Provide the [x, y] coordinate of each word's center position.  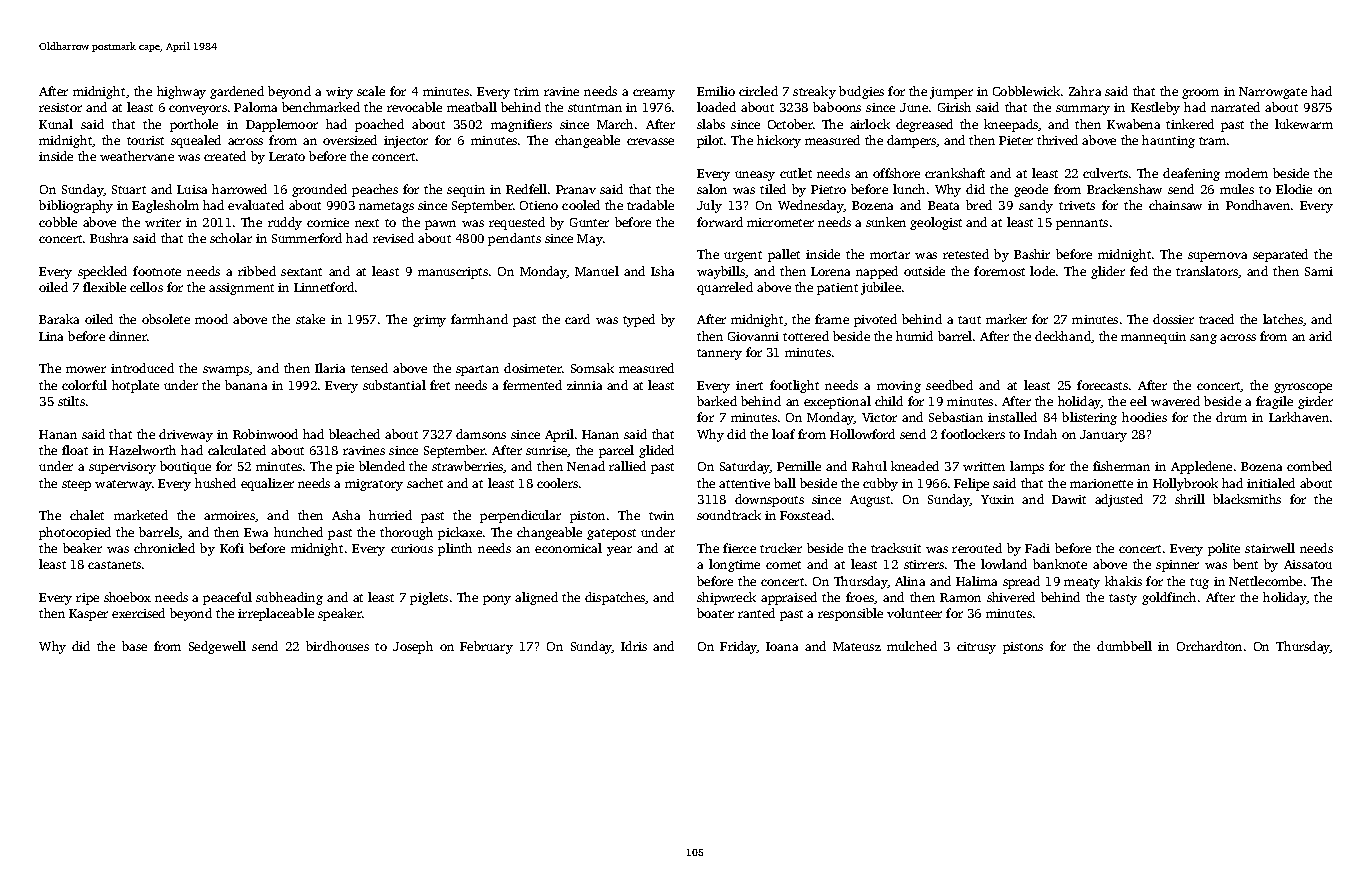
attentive [744, 483]
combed [1309, 466]
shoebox [127, 597]
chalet [87, 515]
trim [526, 91]
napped [877, 272]
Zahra [1085, 91]
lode [1042, 271]
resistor [60, 107]
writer [163, 222]
